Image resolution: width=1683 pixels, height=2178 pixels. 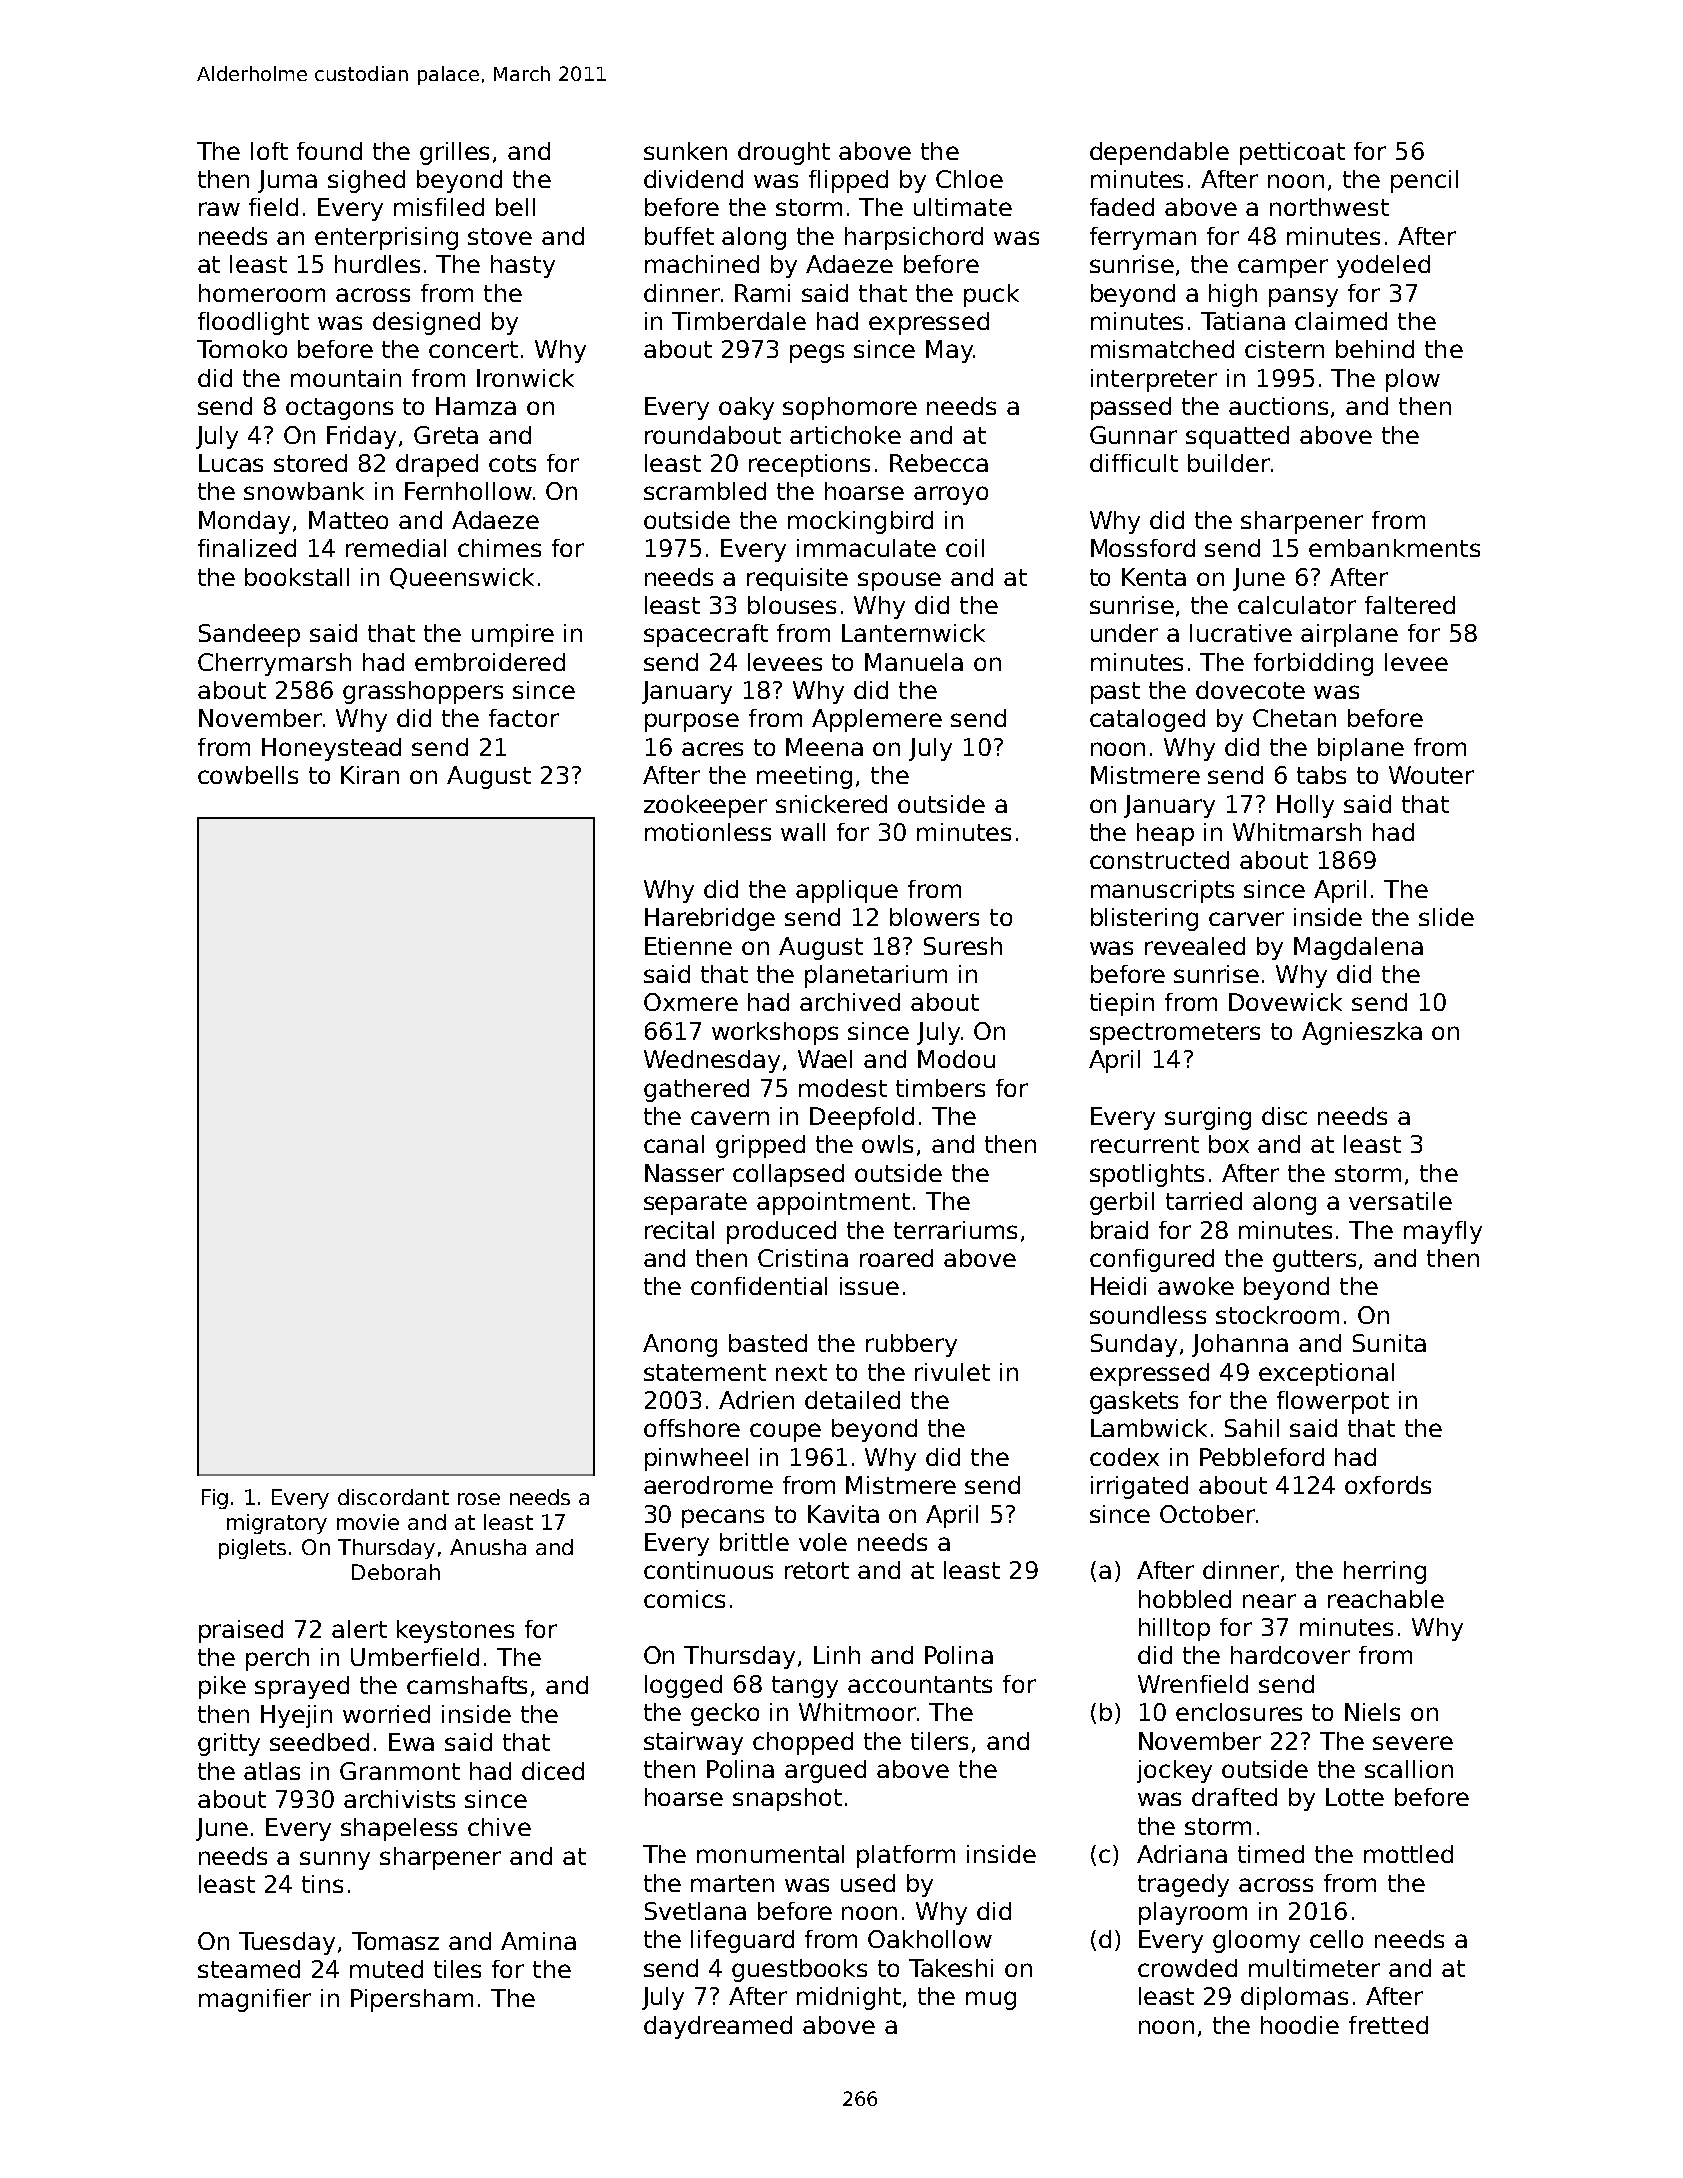 I want to click on pinwheel, so click(x=696, y=1459).
